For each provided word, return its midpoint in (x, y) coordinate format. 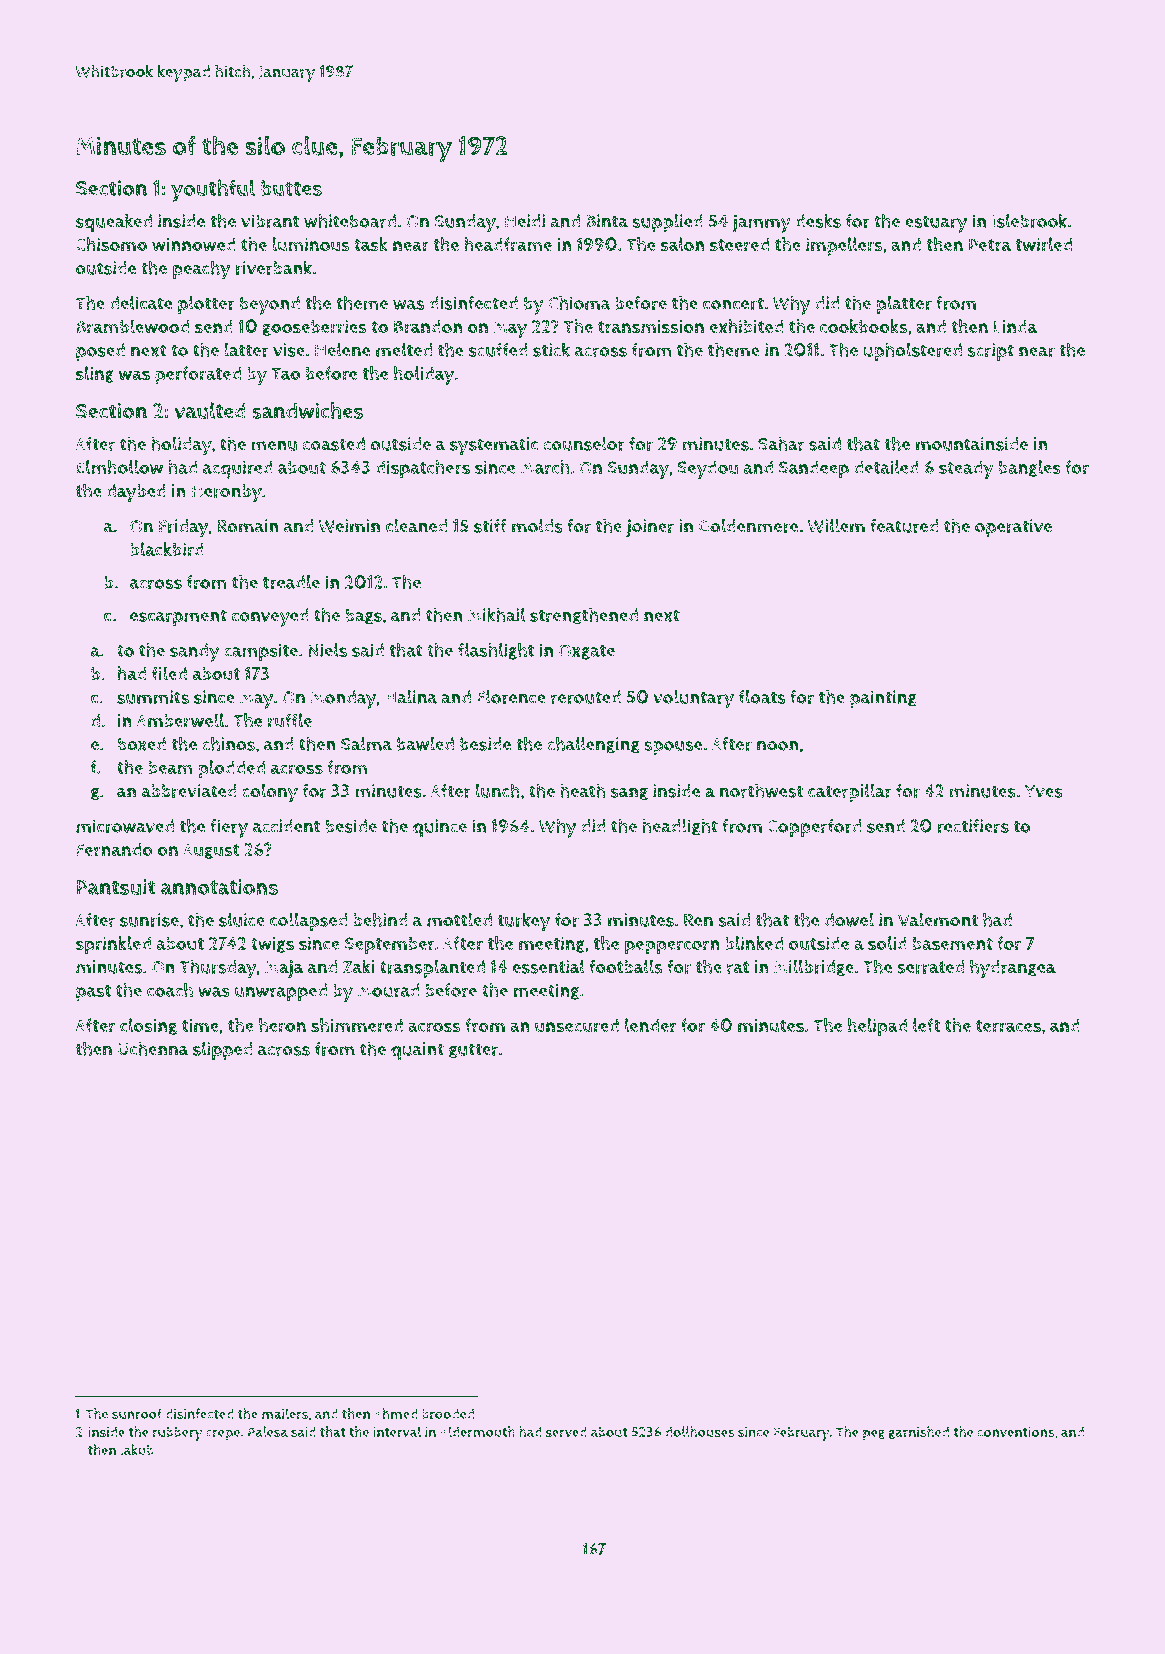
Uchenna (153, 1048)
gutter (473, 1051)
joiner (650, 528)
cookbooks (864, 326)
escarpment (178, 617)
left (926, 1025)
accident (287, 826)
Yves (1043, 791)
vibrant (270, 221)
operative (1013, 528)
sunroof (137, 1413)
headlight (680, 827)
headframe (508, 244)
